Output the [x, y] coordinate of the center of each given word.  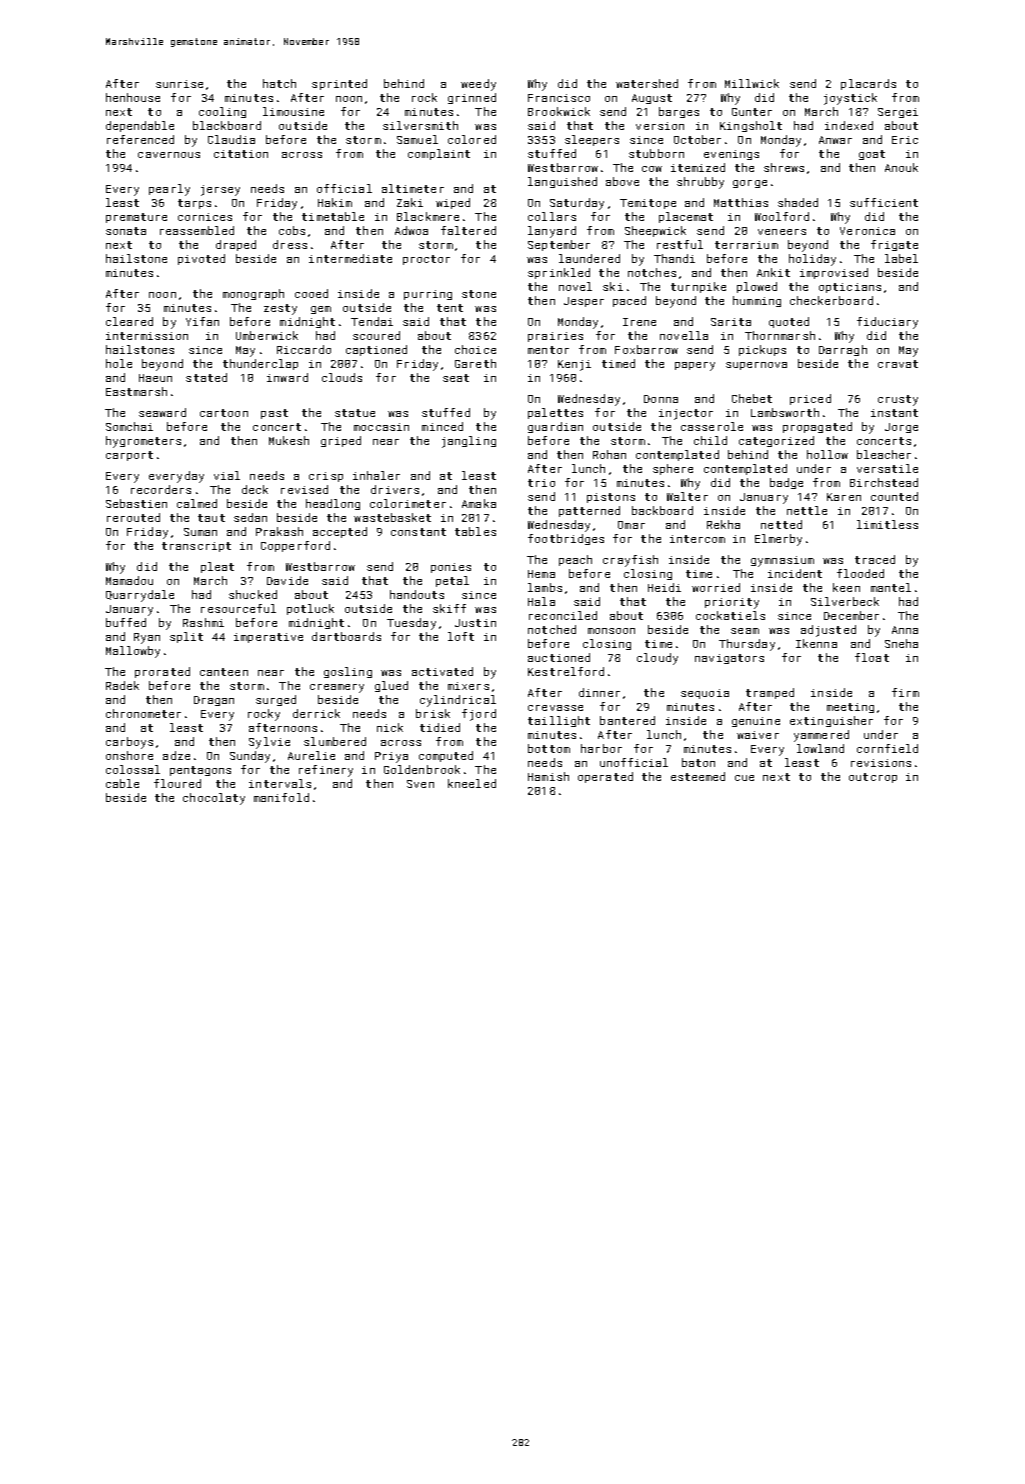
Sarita [731, 322]
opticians [850, 288]
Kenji [574, 365]
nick [390, 727]
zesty [280, 309]
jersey [220, 190]
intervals [280, 783]
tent [450, 308]
